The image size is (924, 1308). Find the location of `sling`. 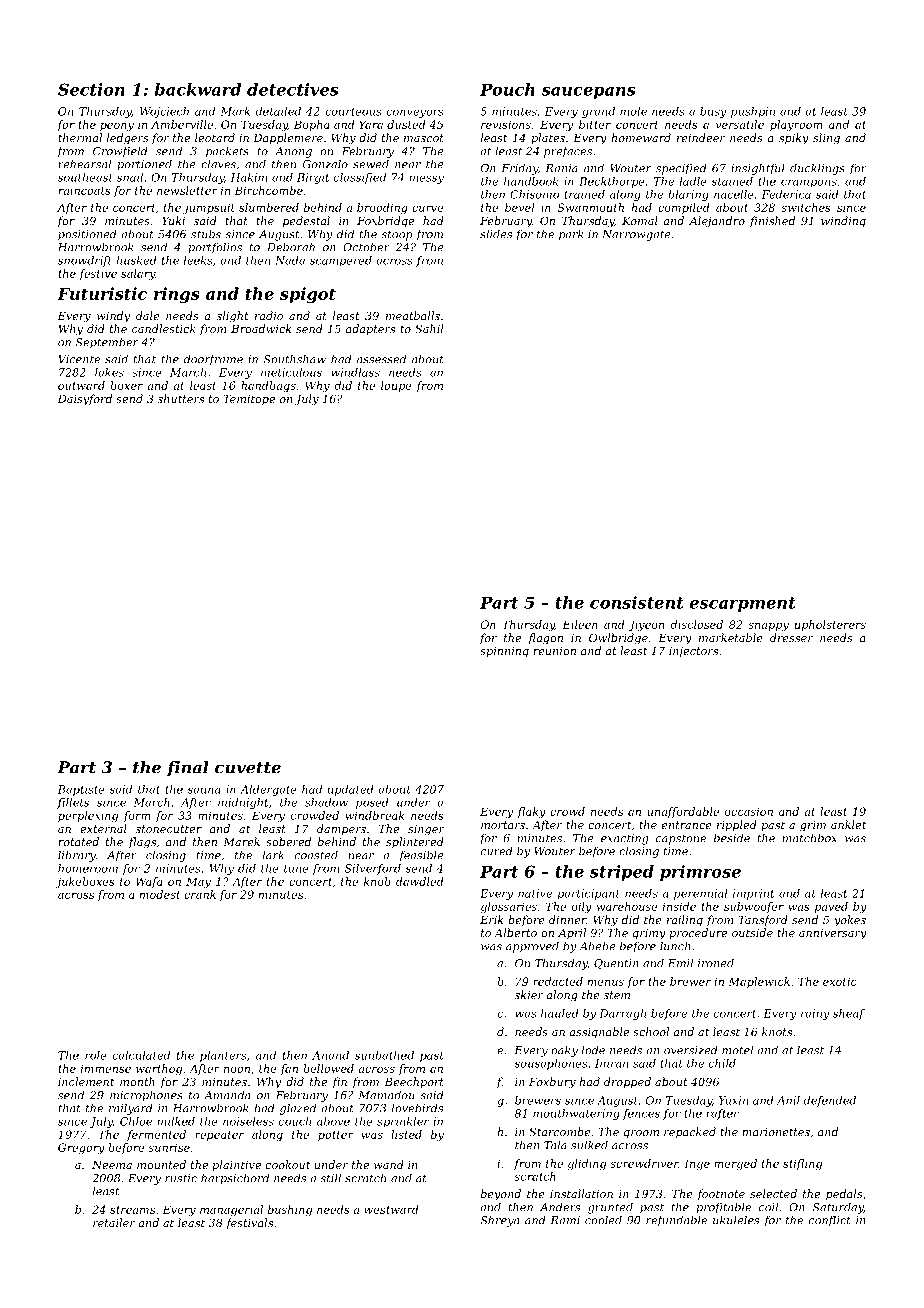

sling is located at coordinates (826, 139).
